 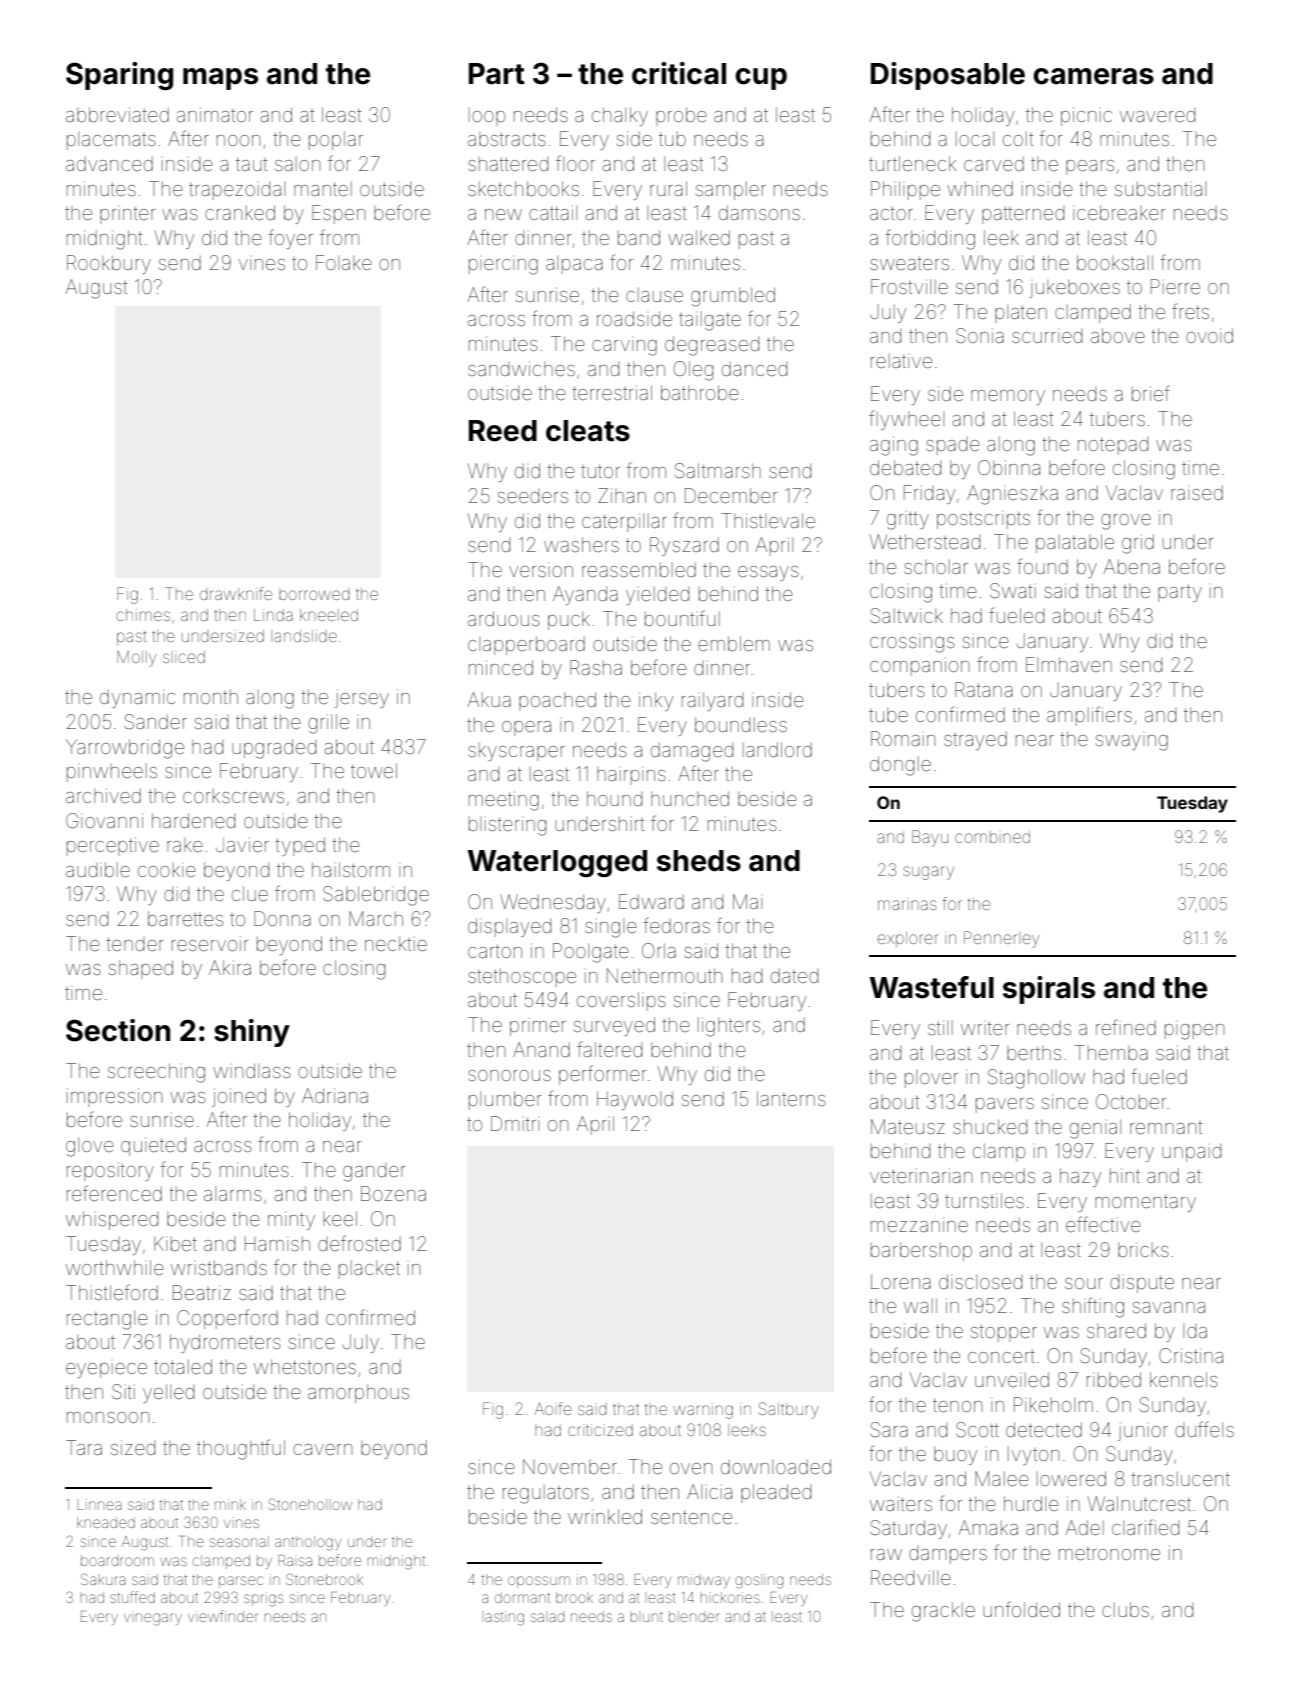 I want to click on vinegary, so click(x=153, y=1619).
